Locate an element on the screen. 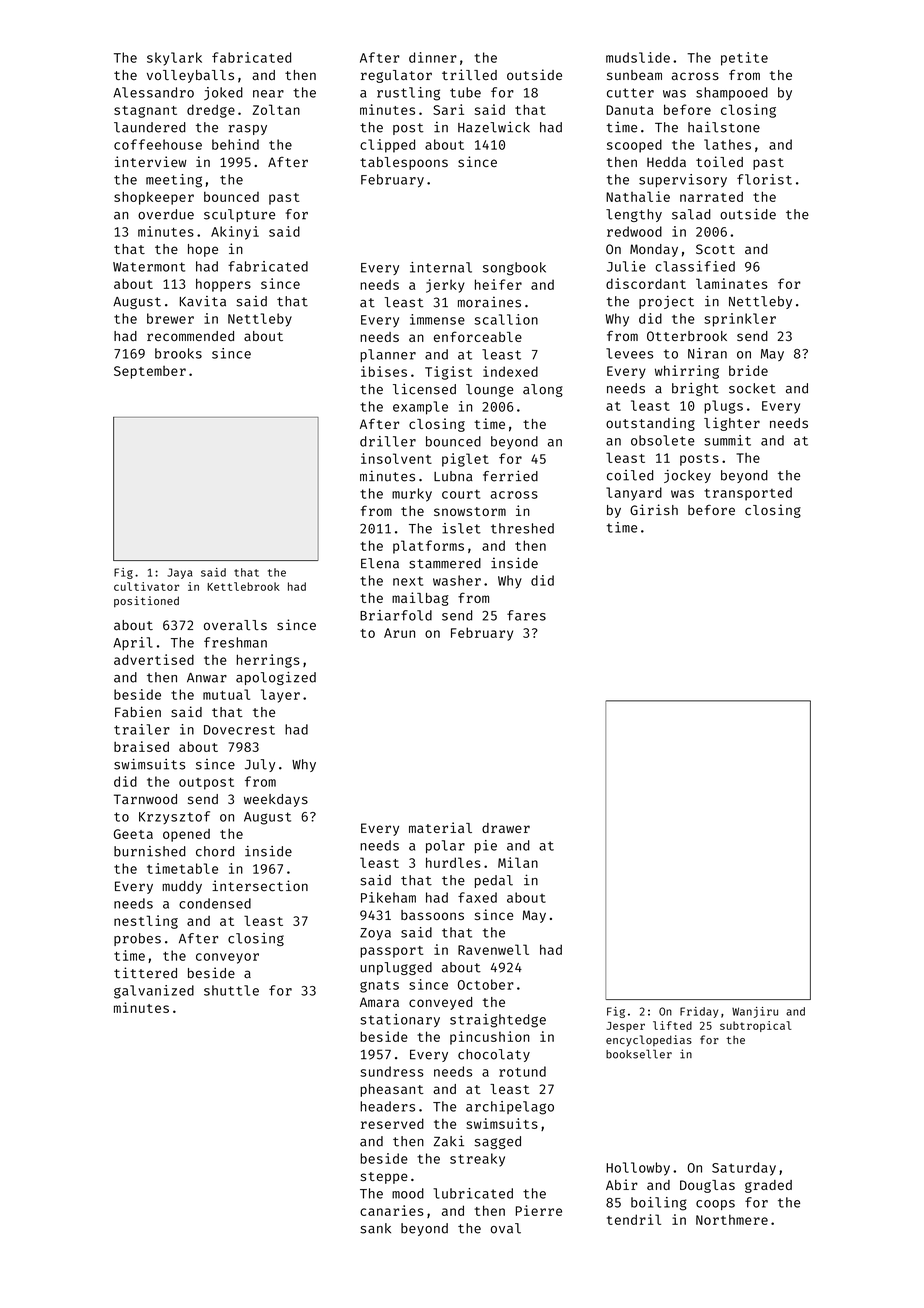 The width and height of the screenshot is (924, 1308). transported is located at coordinates (748, 494).
